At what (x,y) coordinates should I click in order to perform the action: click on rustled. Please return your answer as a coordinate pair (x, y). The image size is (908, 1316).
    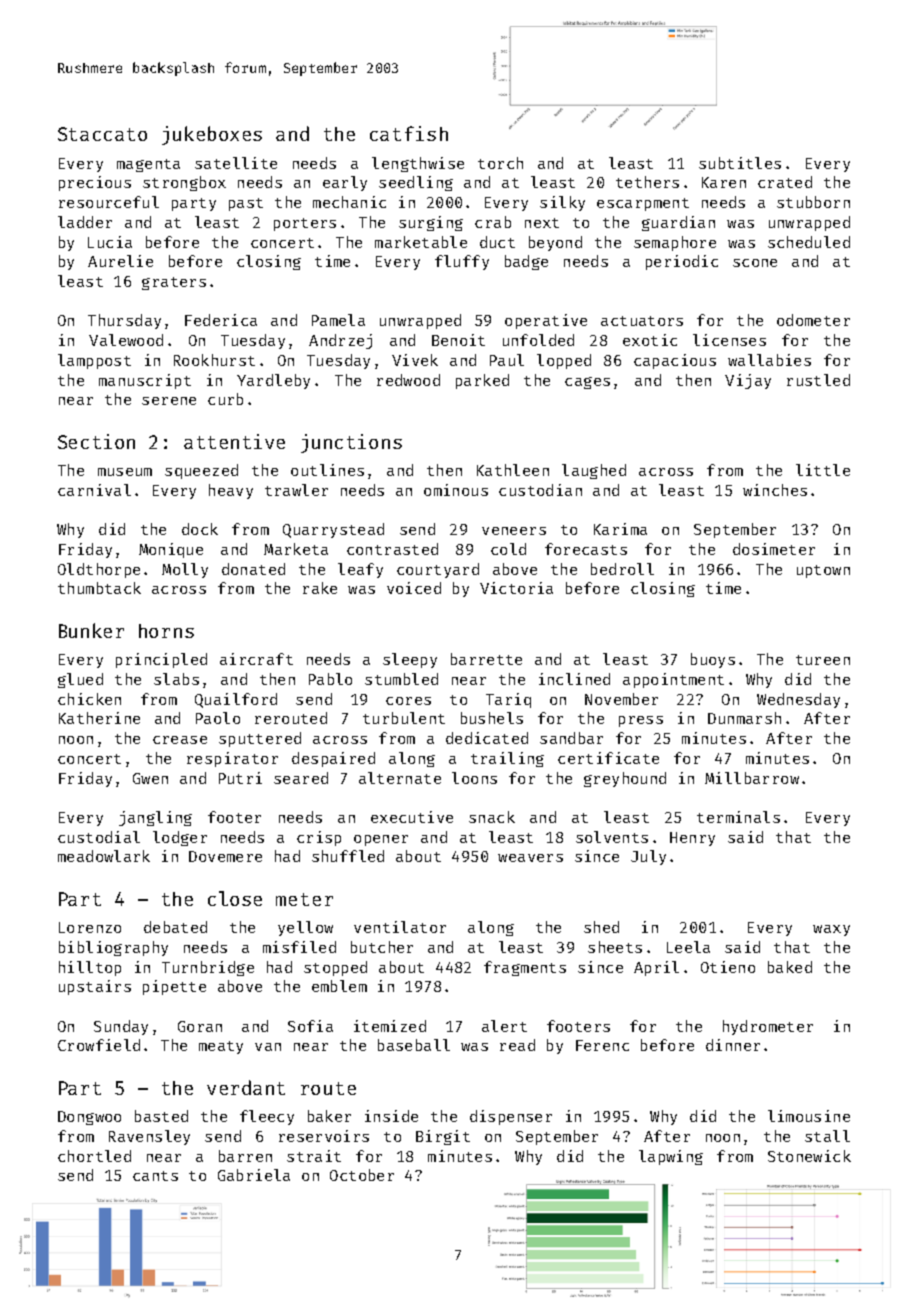
    Looking at the image, I should click on (818, 380).
